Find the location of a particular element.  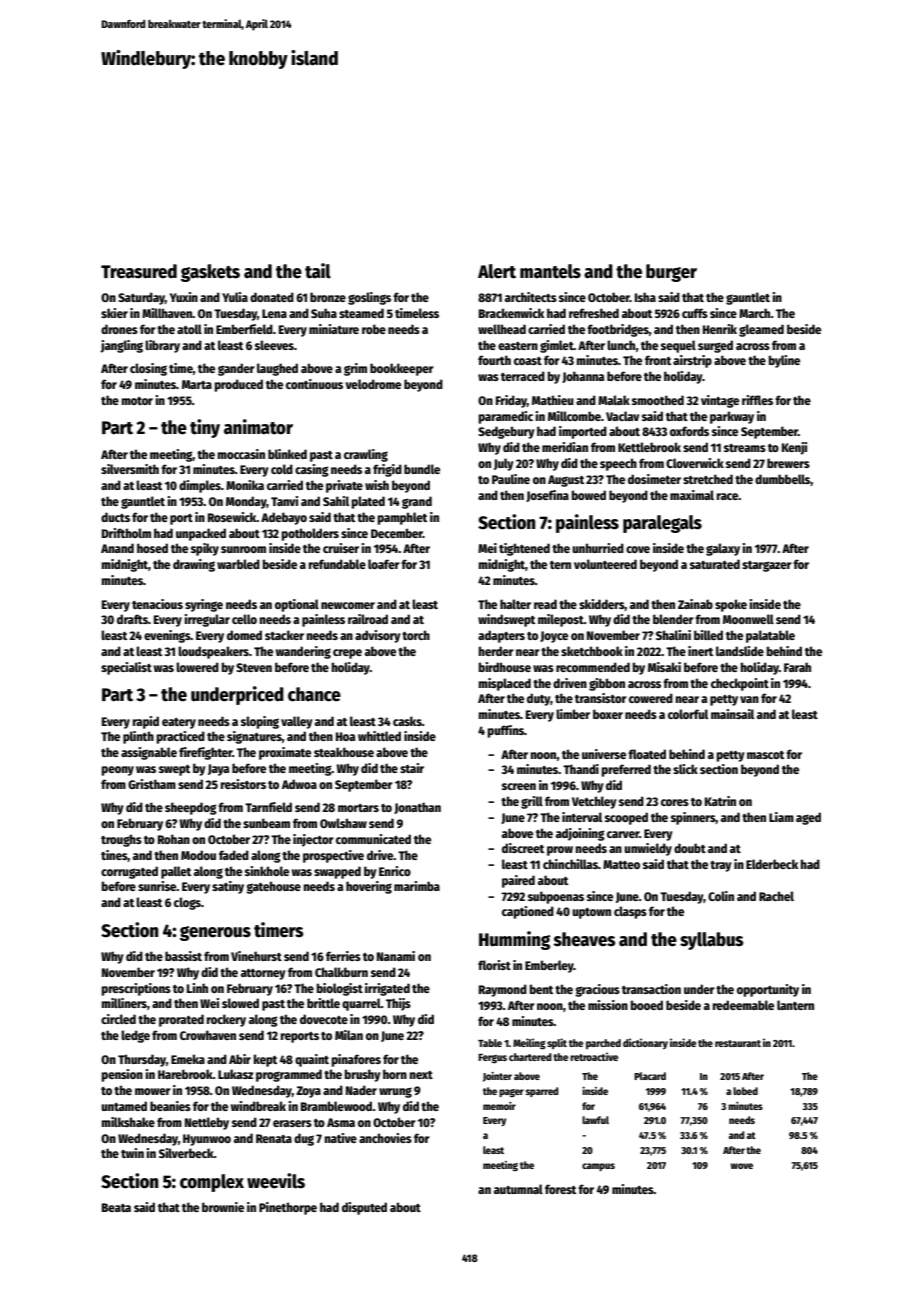

injector is located at coordinates (313, 840).
